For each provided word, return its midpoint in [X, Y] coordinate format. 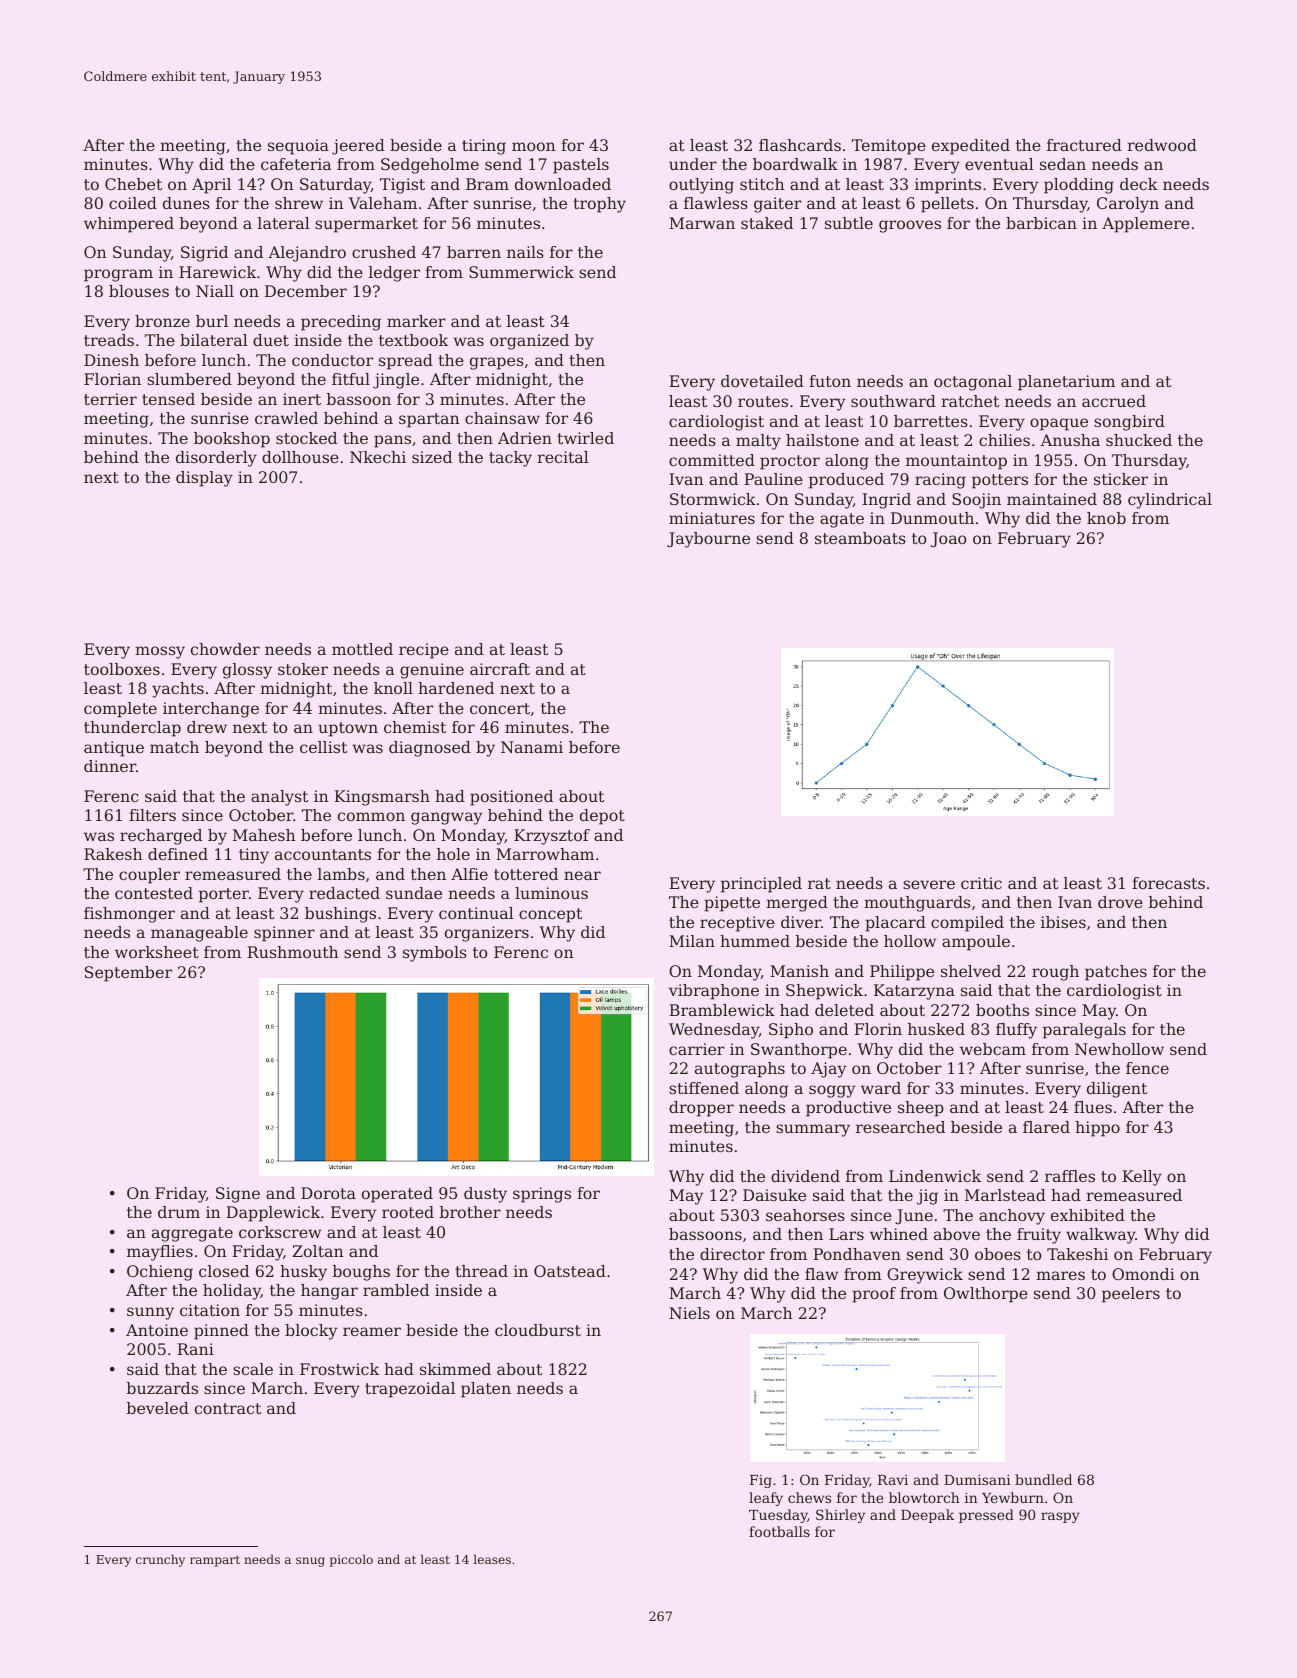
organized [529, 342]
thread [481, 1271]
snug [310, 1562]
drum [179, 1212]
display [204, 479]
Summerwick [521, 272]
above [957, 1234]
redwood [1162, 145]
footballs [779, 1531]
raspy [1060, 1517]
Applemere [1146, 225]
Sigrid [204, 254]
